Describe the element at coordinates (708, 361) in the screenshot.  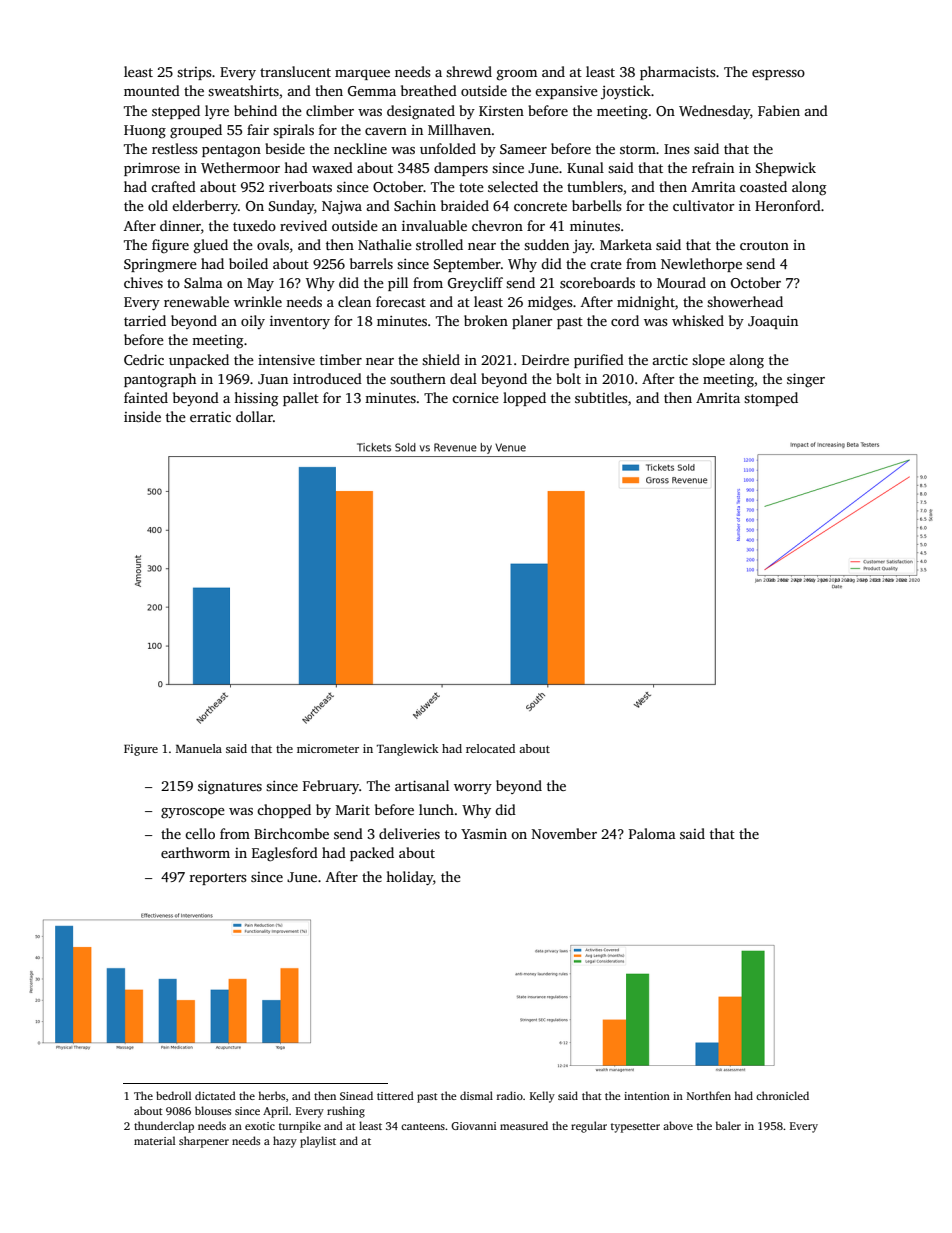
I see `slope` at that location.
